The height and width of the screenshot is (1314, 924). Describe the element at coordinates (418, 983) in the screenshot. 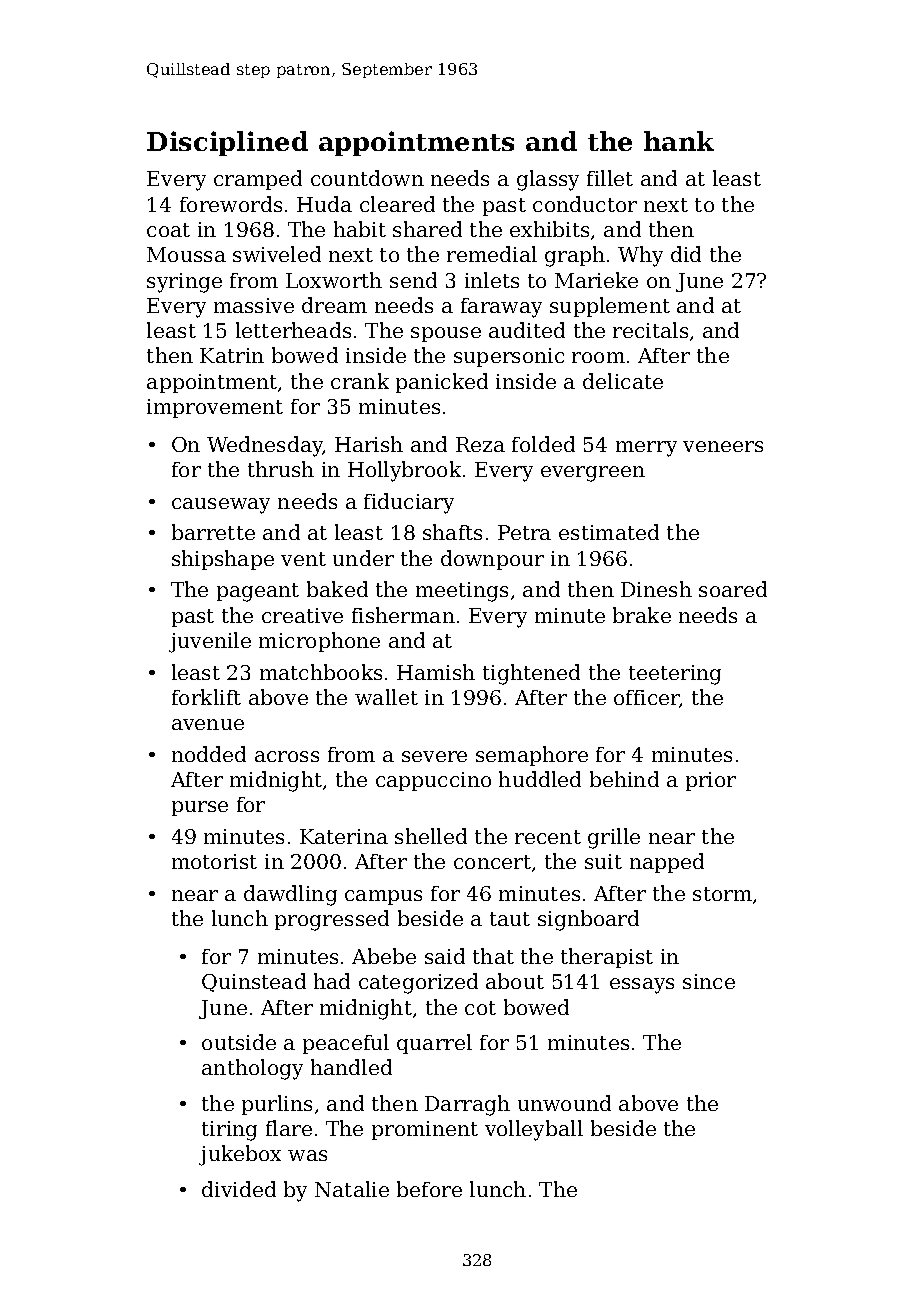

I see `categorized` at that location.
